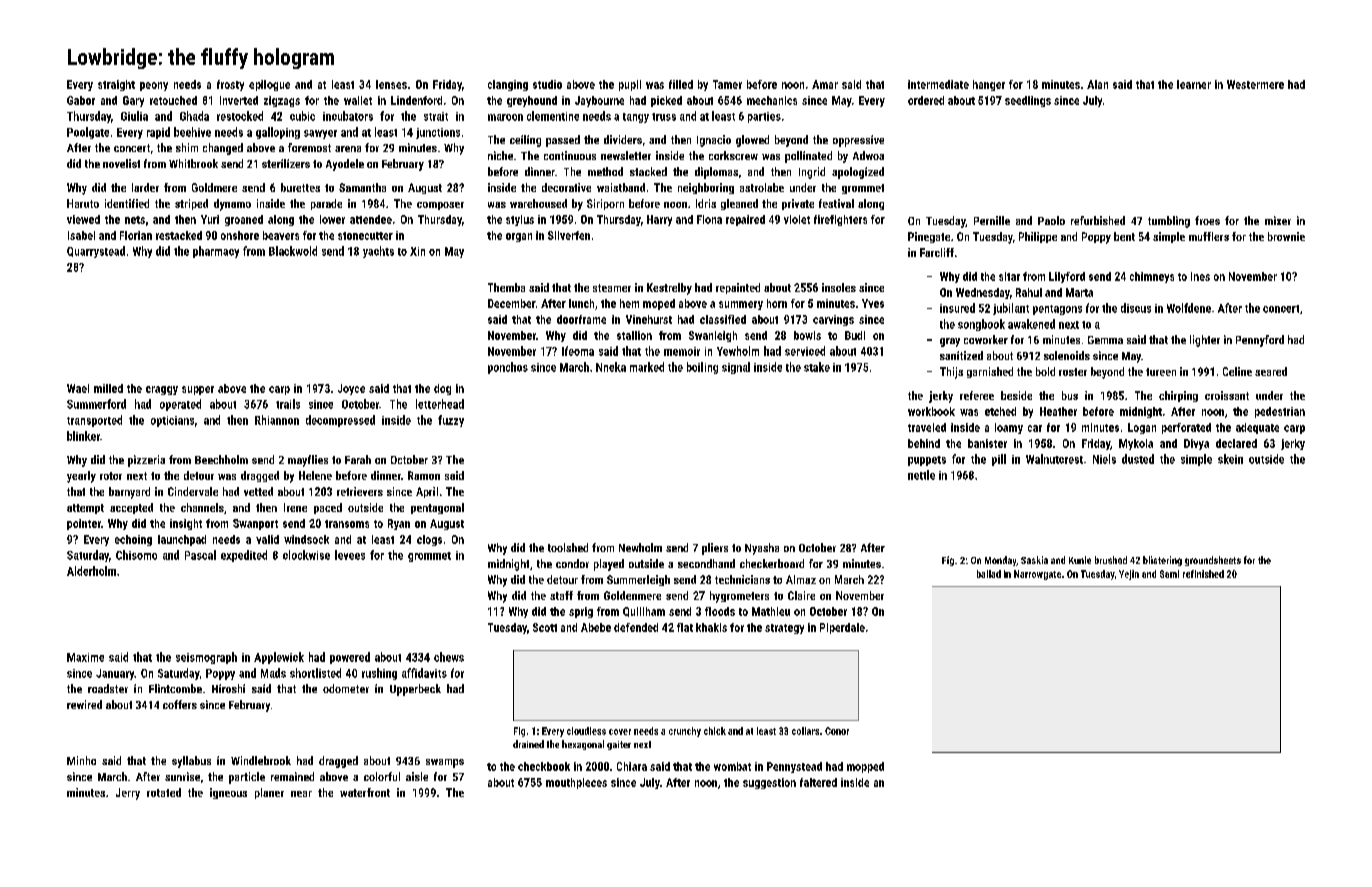 This document has width=1372, height=887. Describe the element at coordinates (702, 368) in the document. I see `boiling` at that location.
